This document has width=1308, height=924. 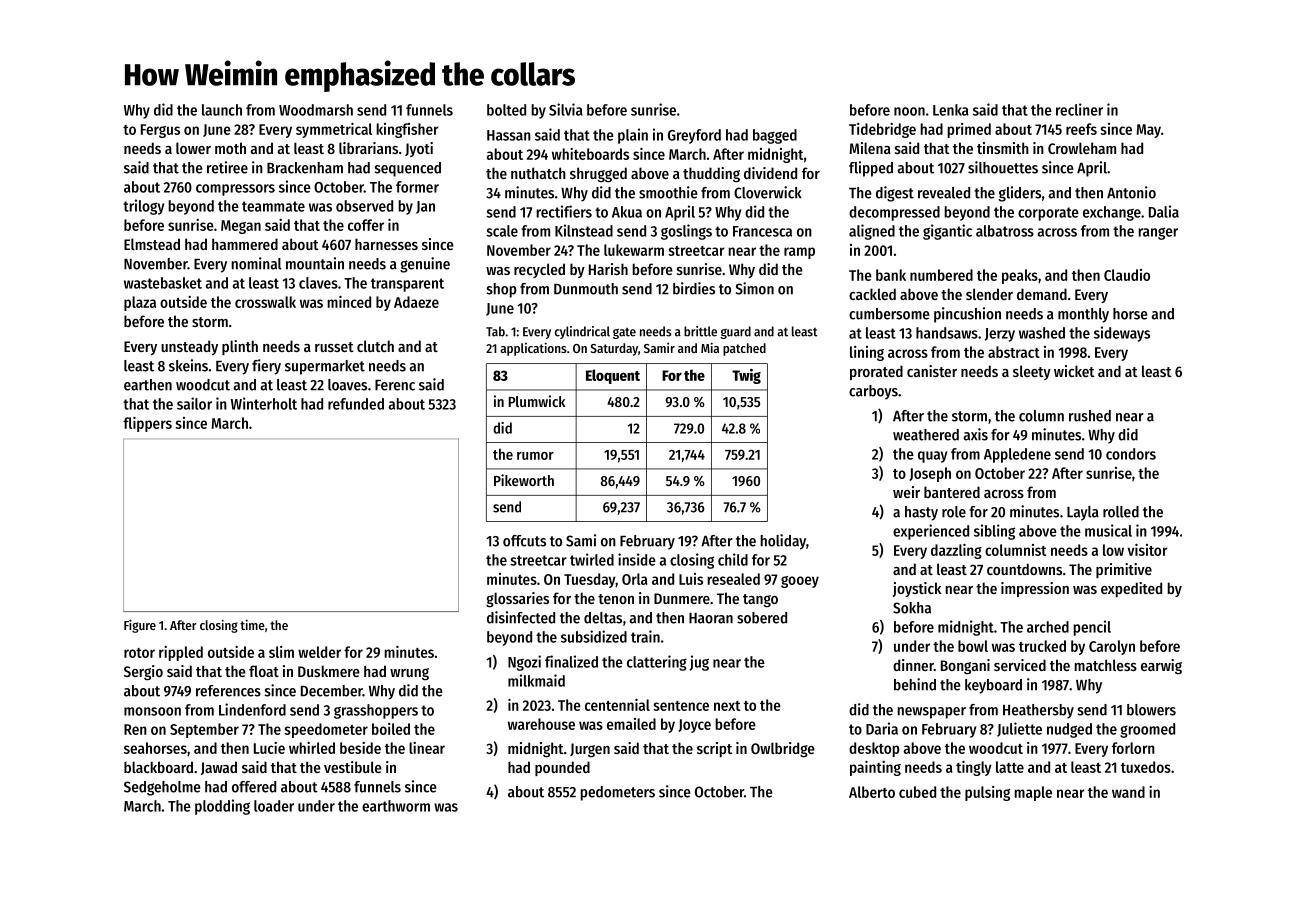 What do you see at coordinates (252, 624) in the document?
I see `time` at bounding box center [252, 624].
